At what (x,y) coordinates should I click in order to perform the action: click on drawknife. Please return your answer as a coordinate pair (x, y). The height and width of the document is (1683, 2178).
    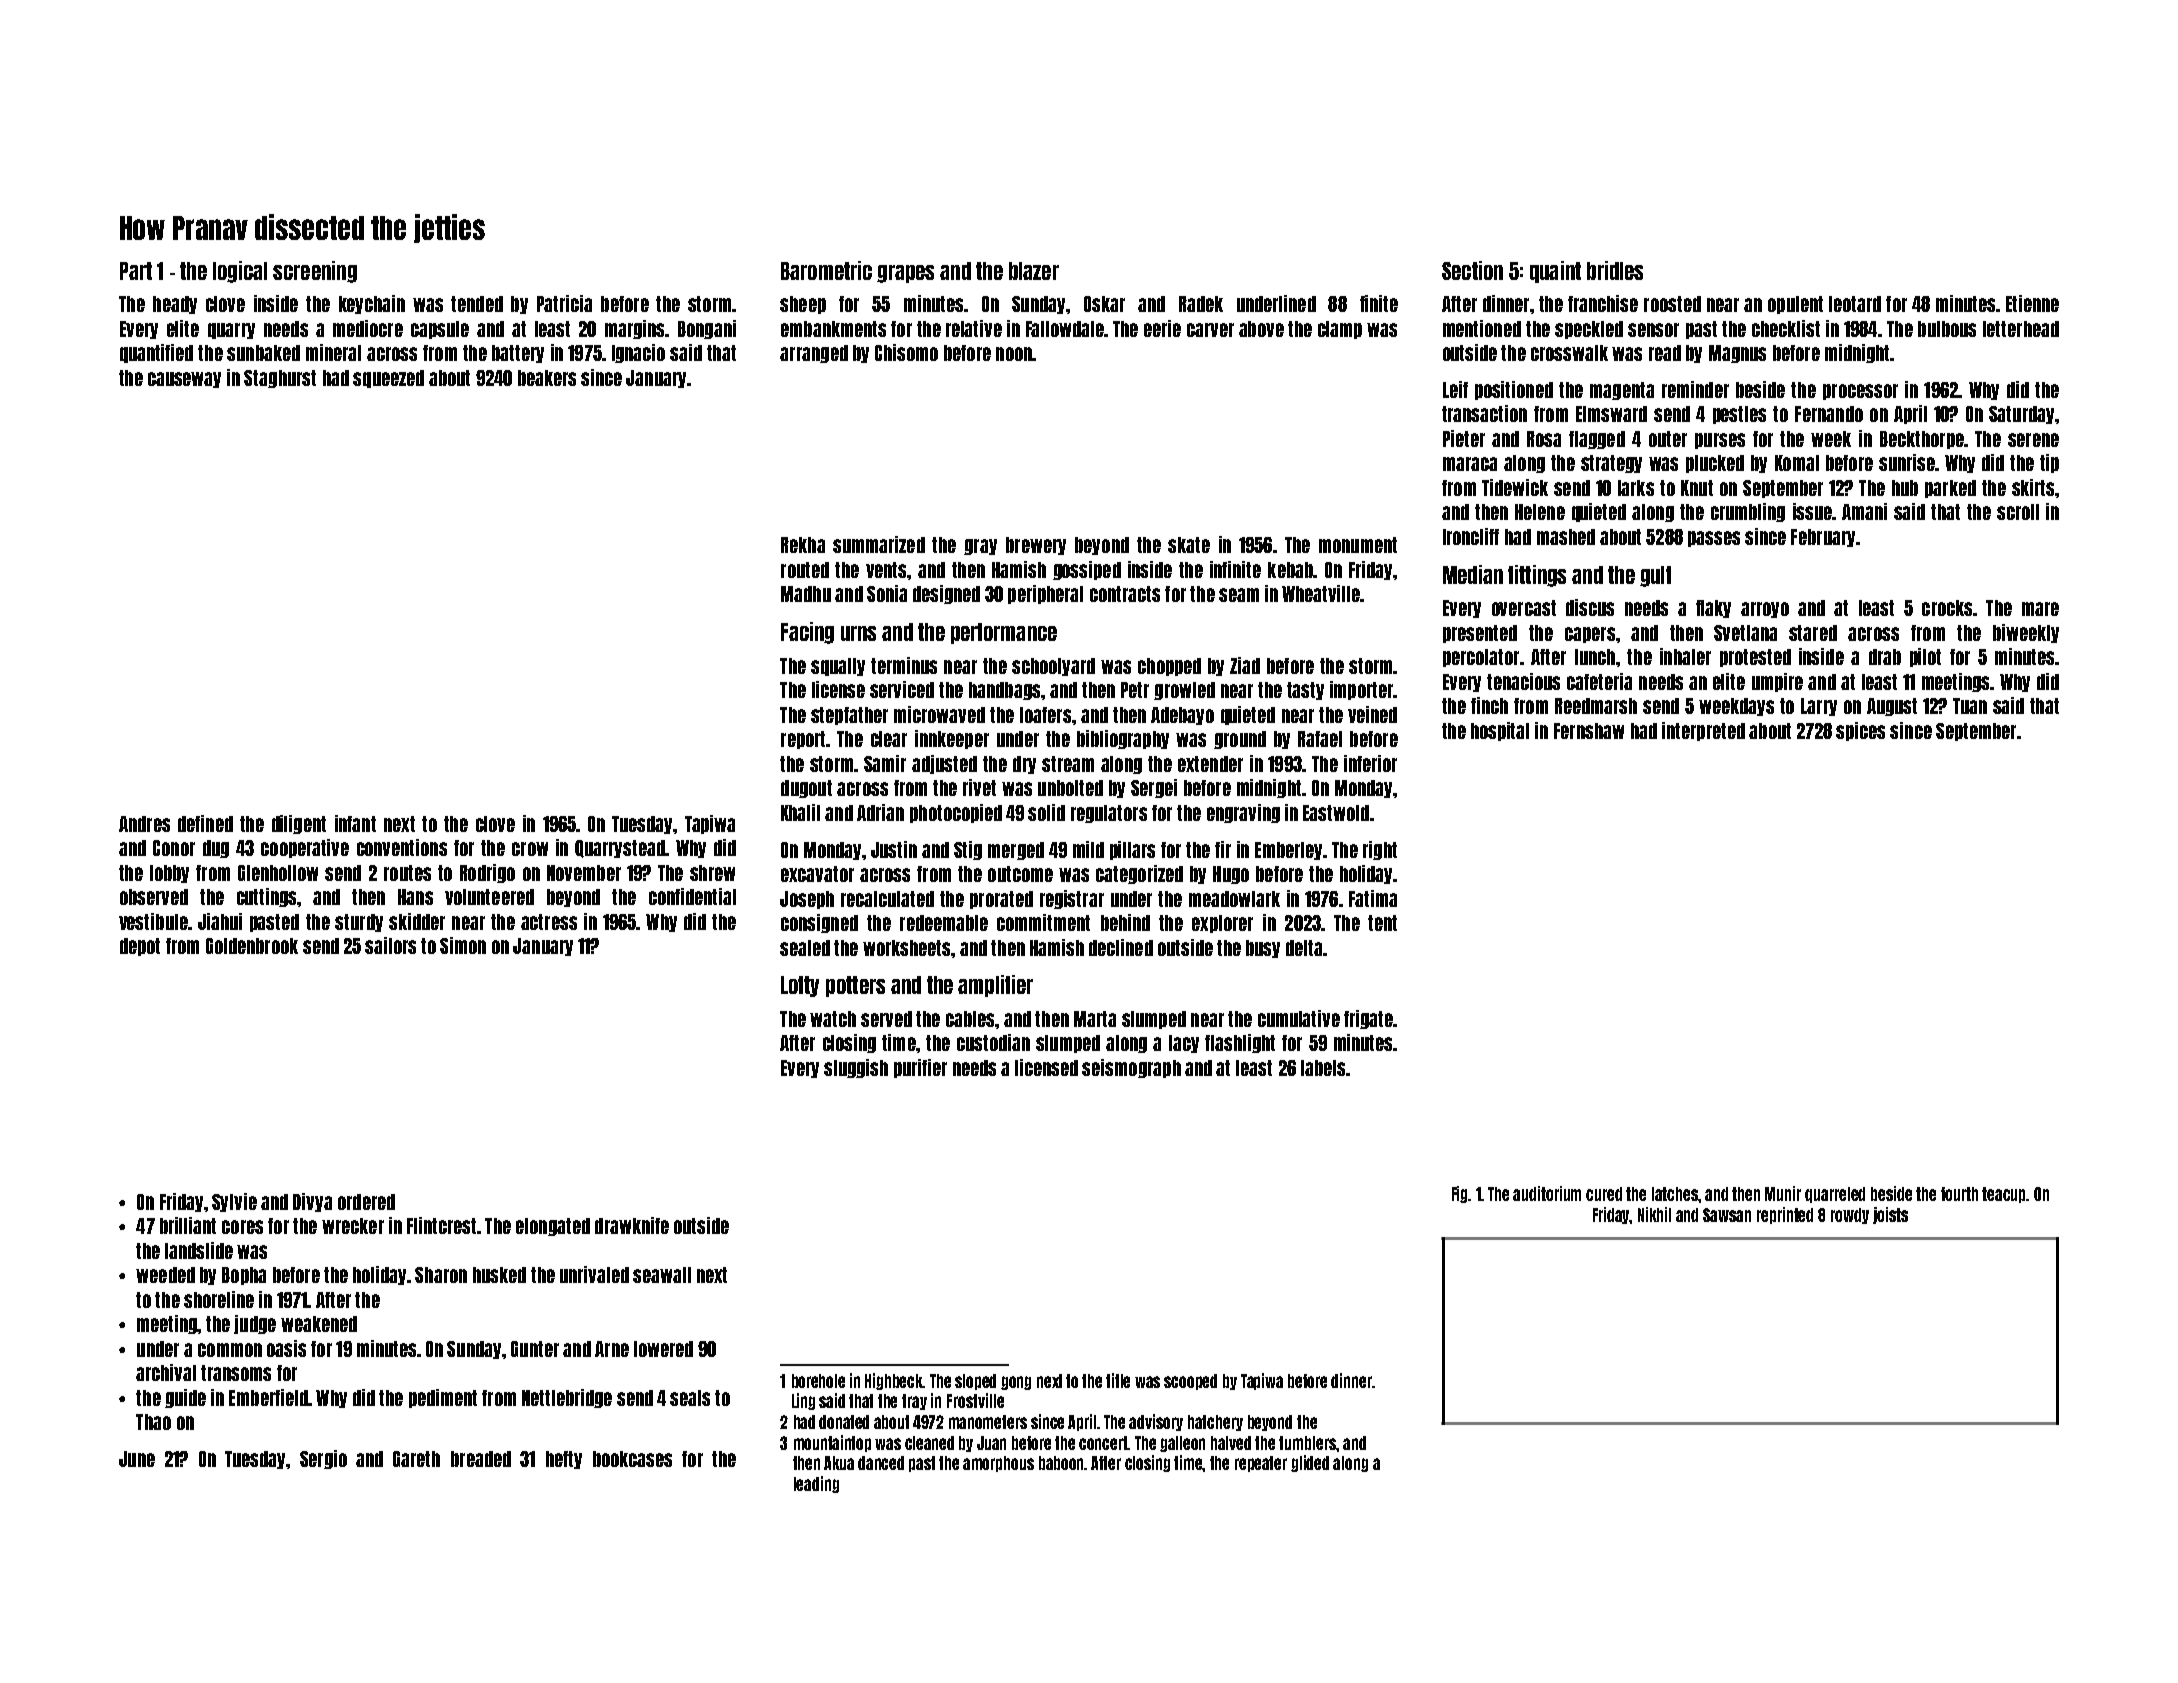
    Looking at the image, I should click on (632, 1225).
